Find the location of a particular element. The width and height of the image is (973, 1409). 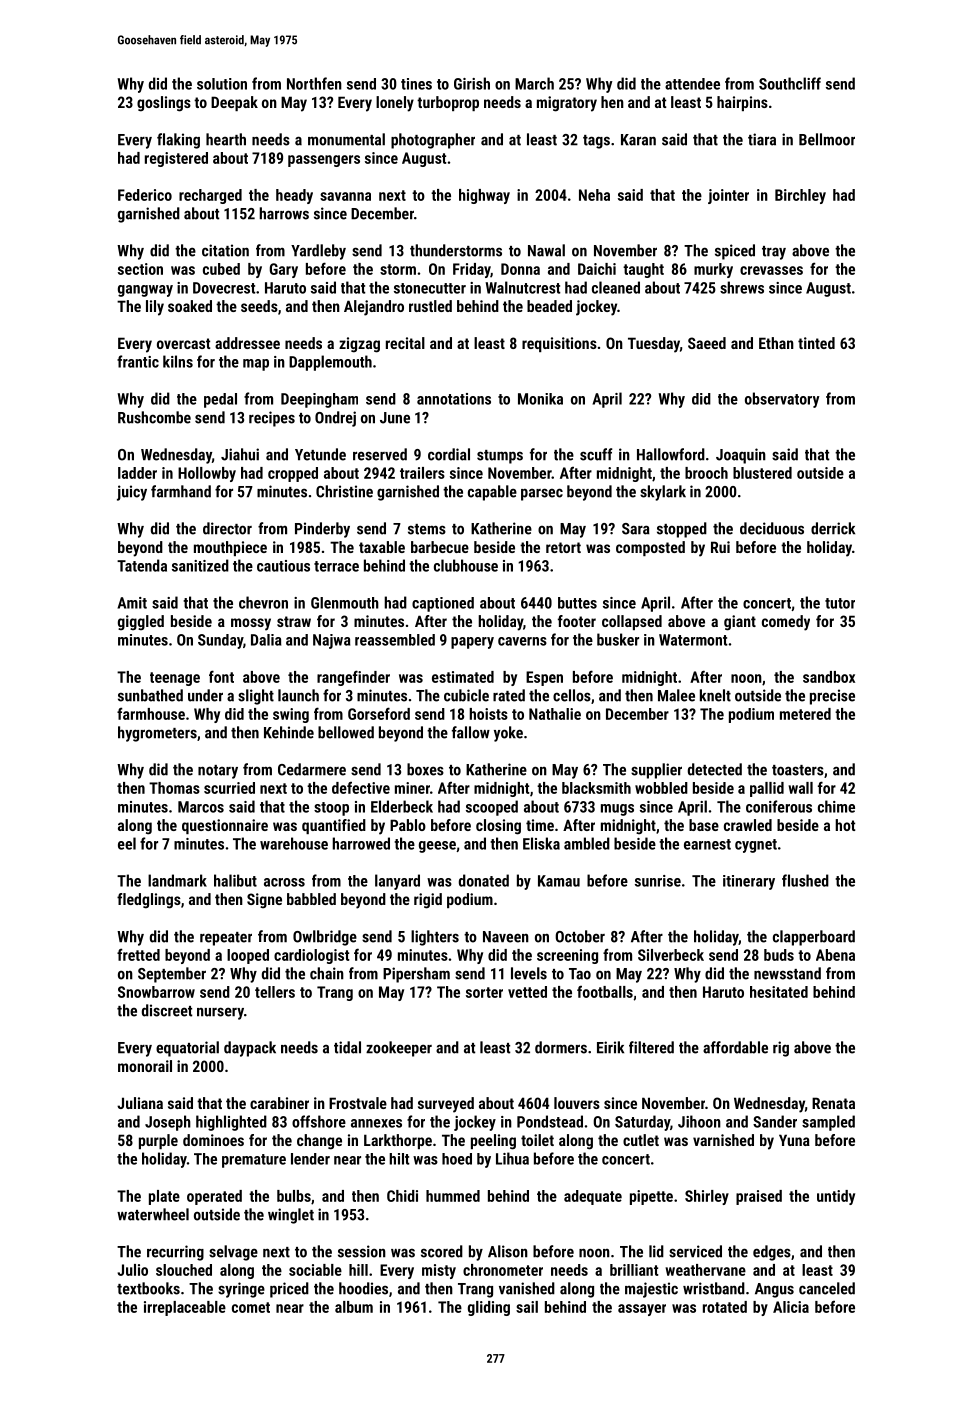

rotated is located at coordinates (725, 1307).
